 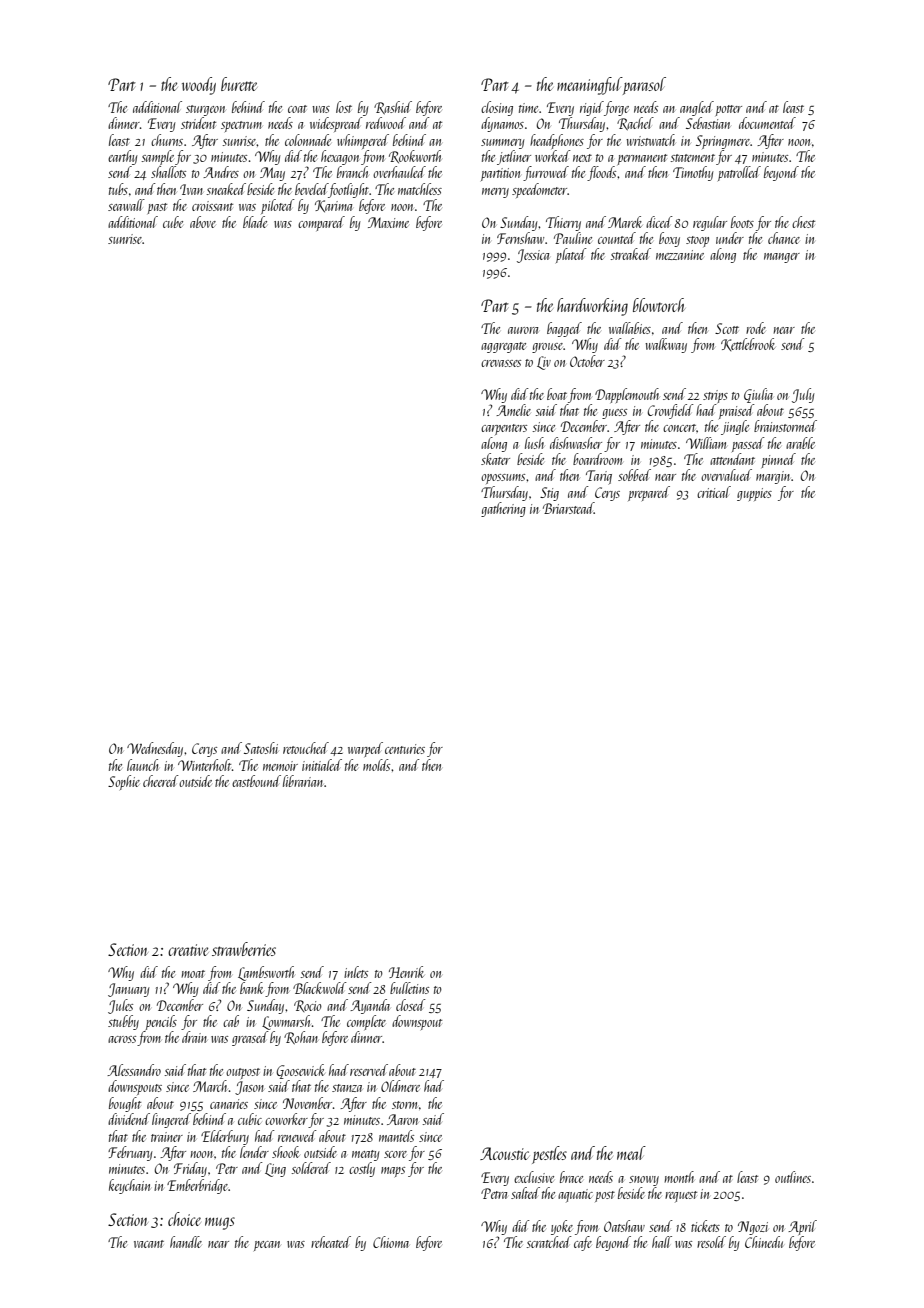 I want to click on carpenters, so click(x=504, y=429).
